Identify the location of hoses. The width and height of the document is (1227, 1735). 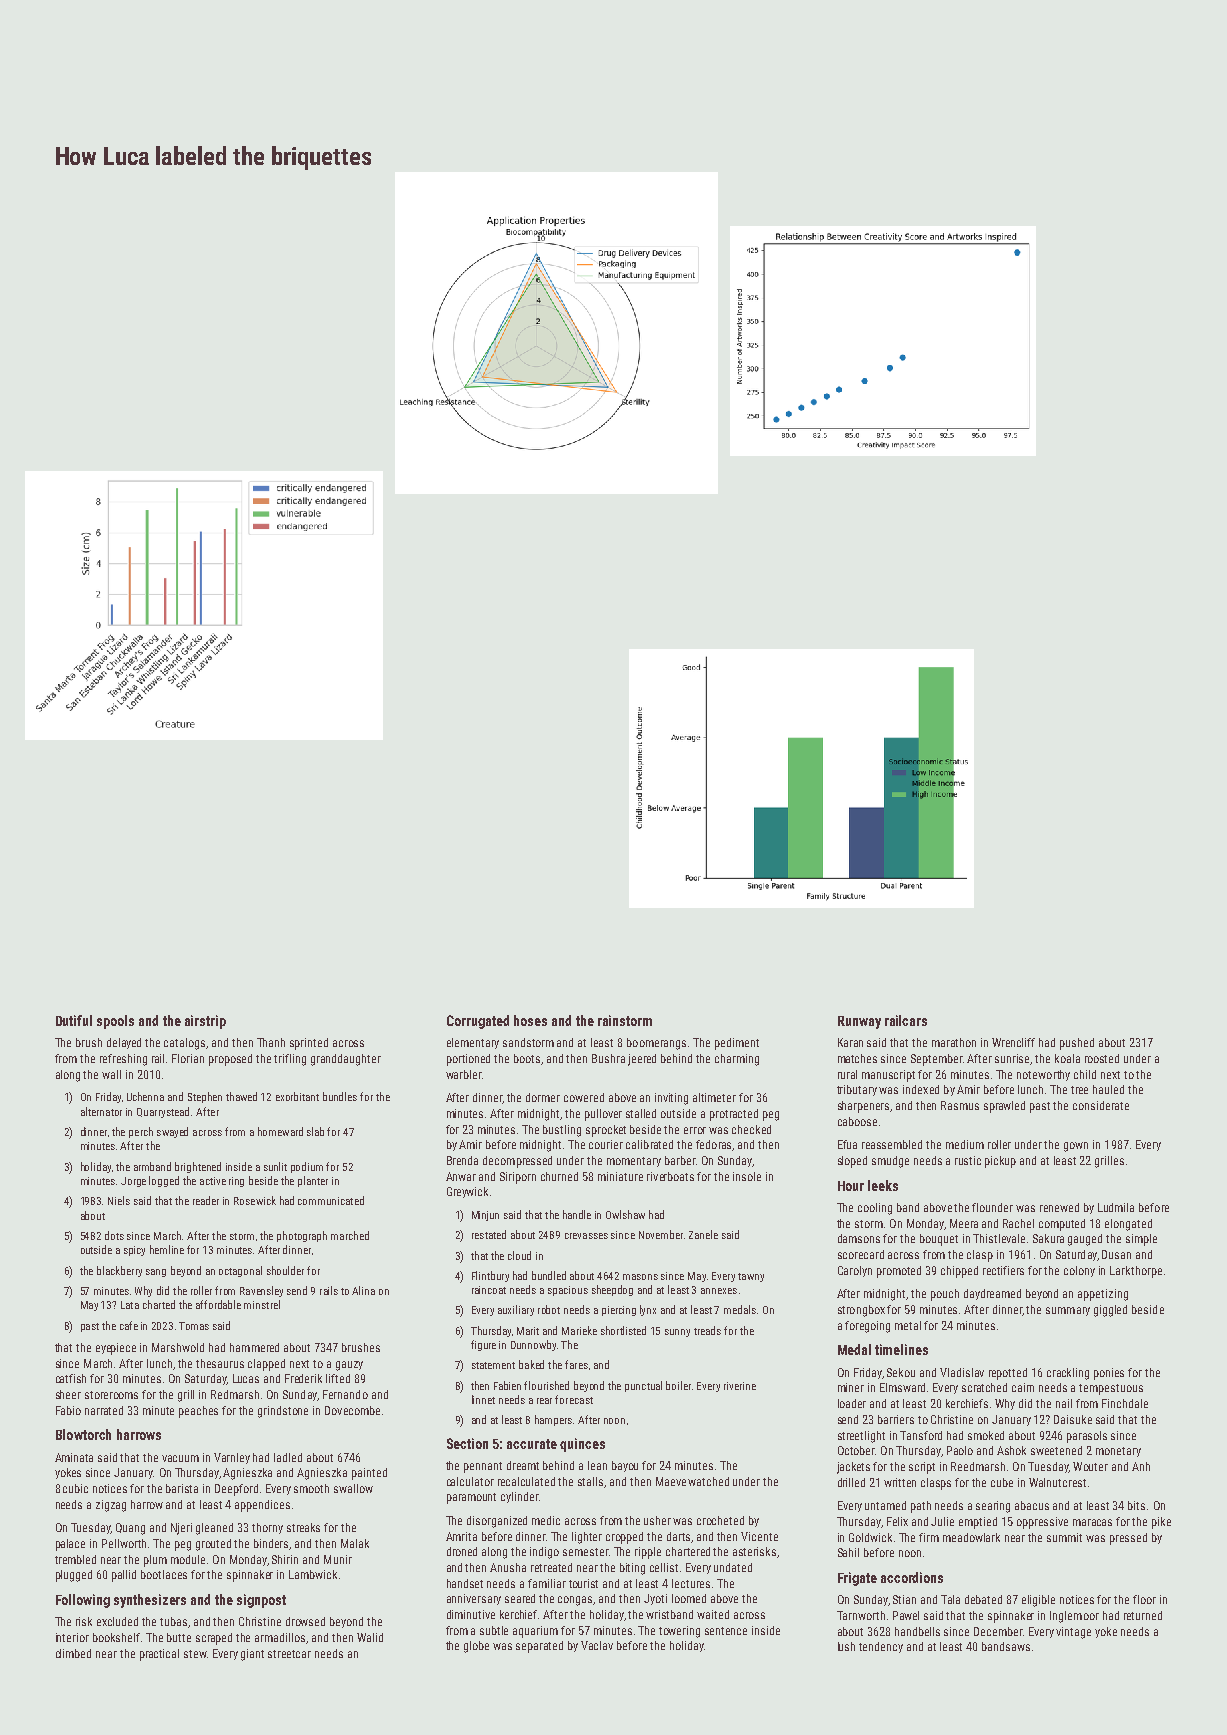
(530, 1020).
